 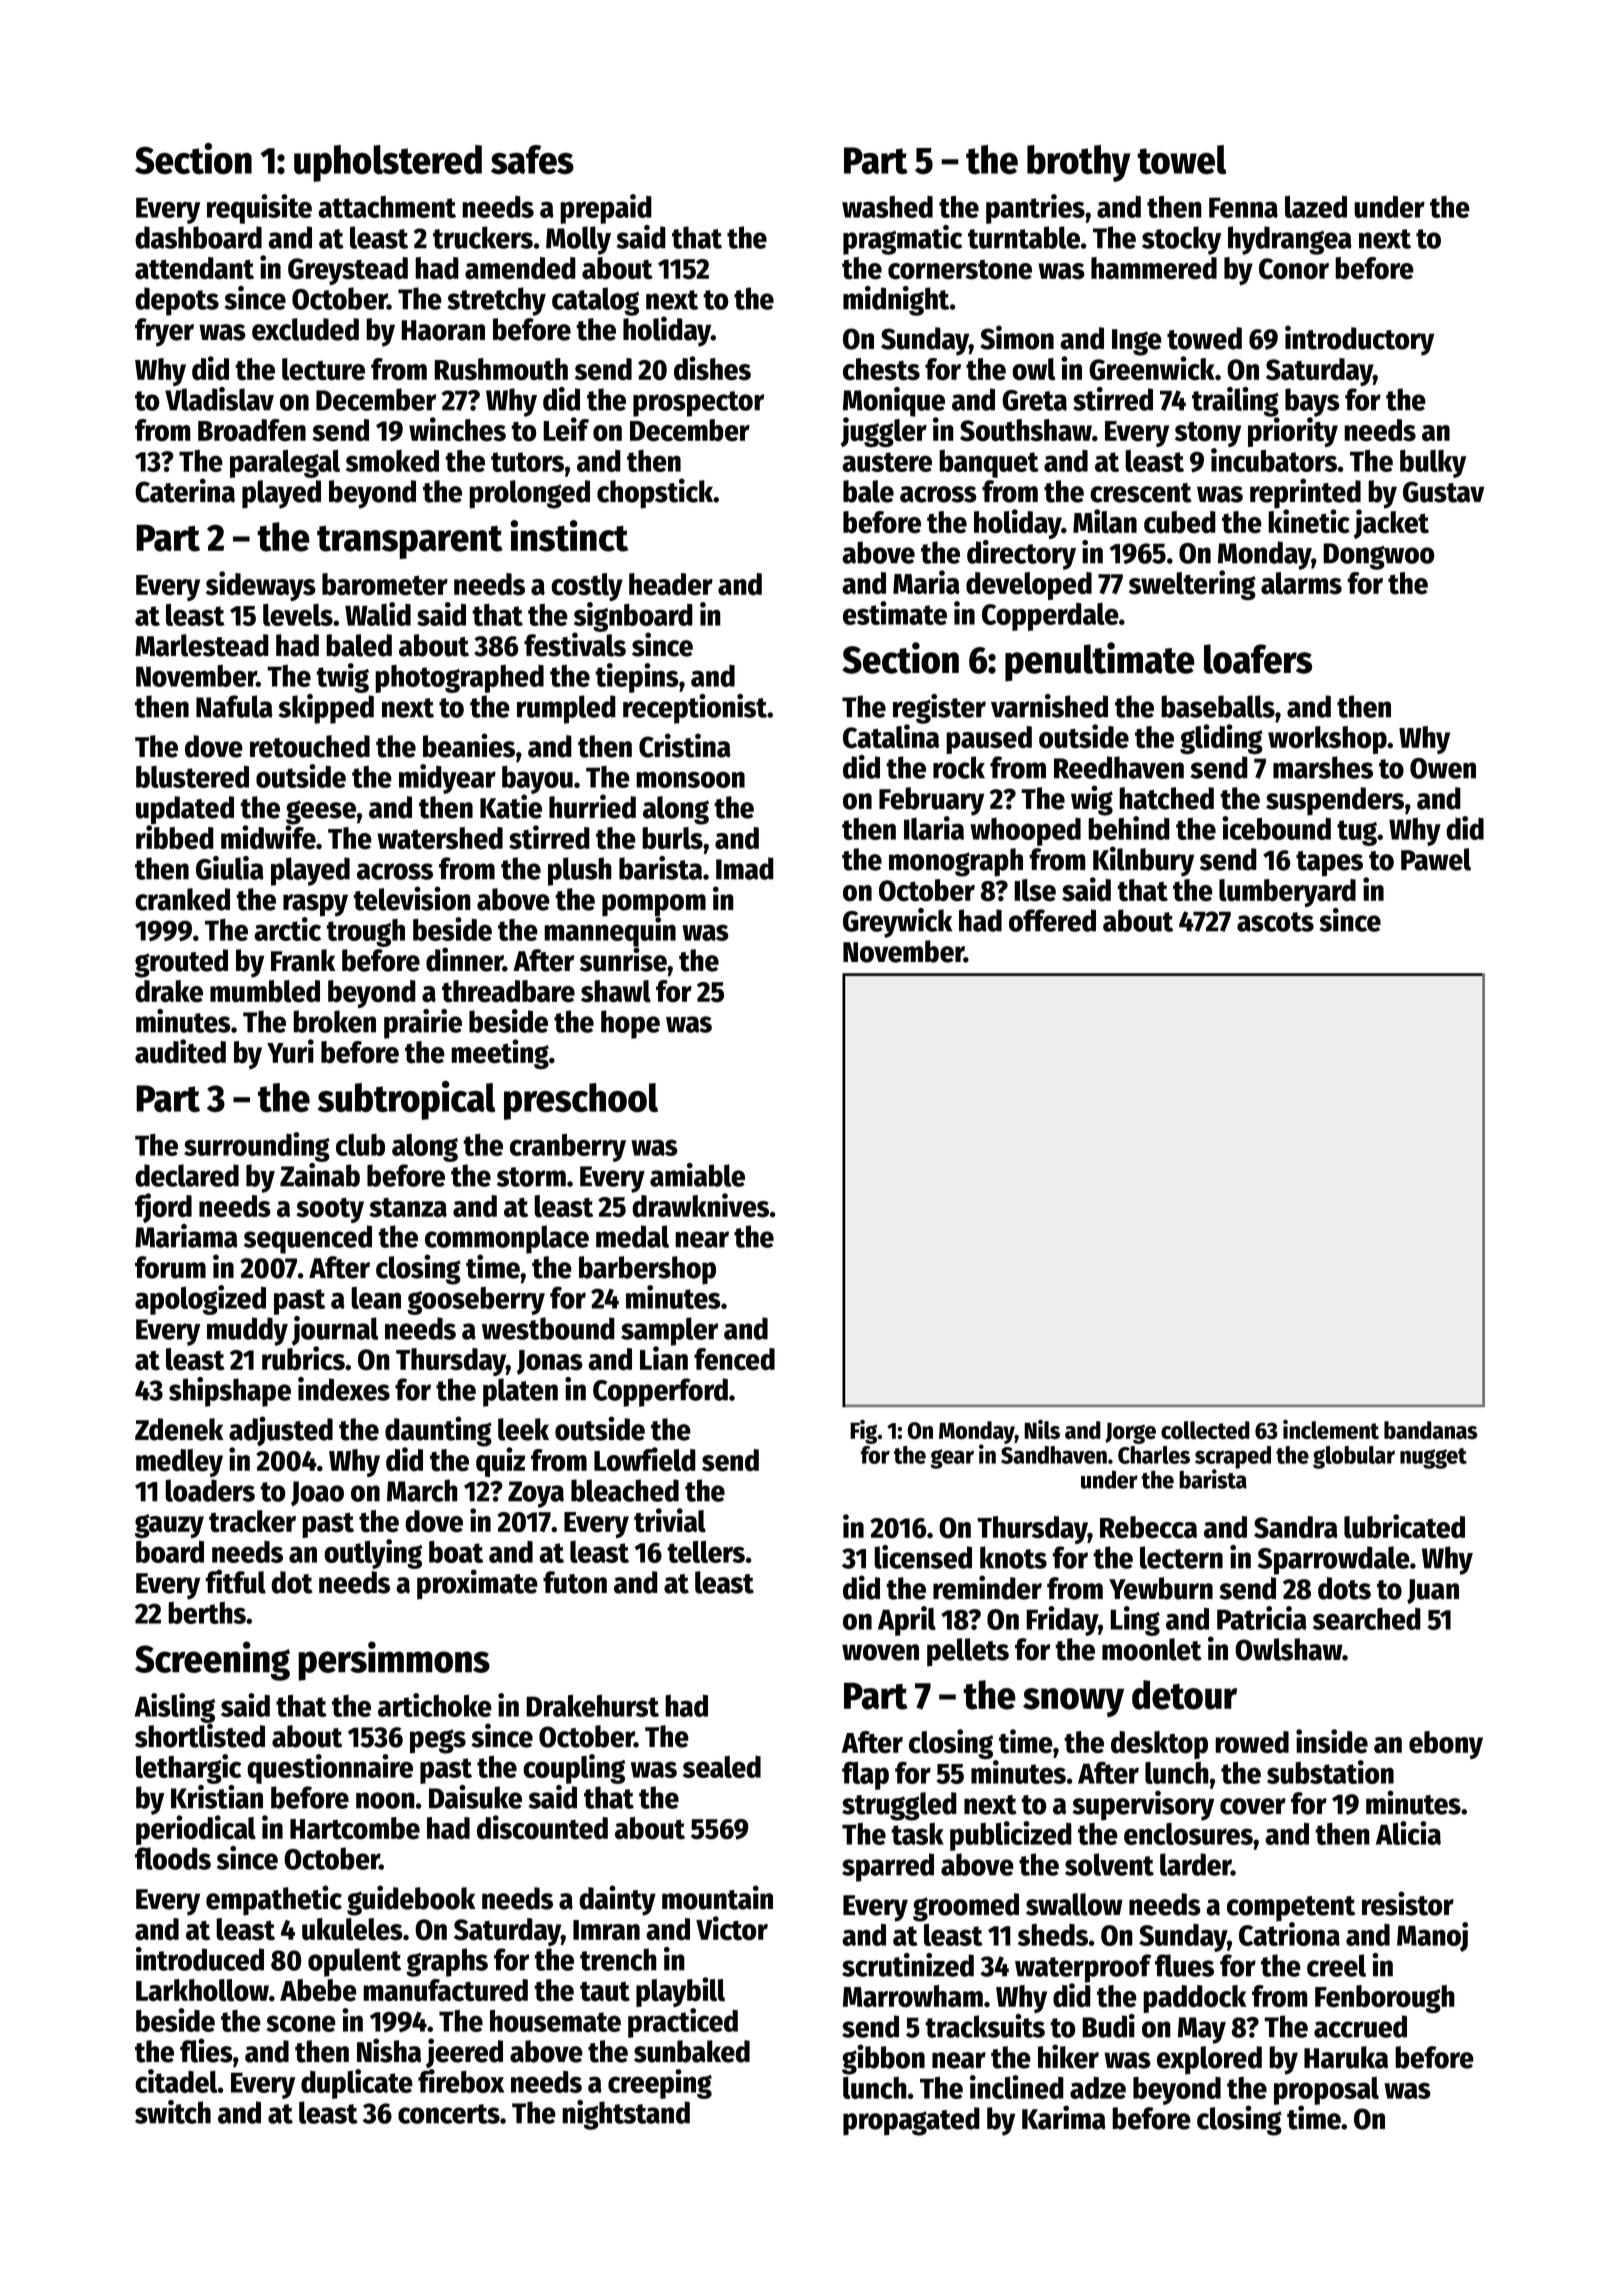 I want to click on gibbon, so click(x=883, y=2059).
